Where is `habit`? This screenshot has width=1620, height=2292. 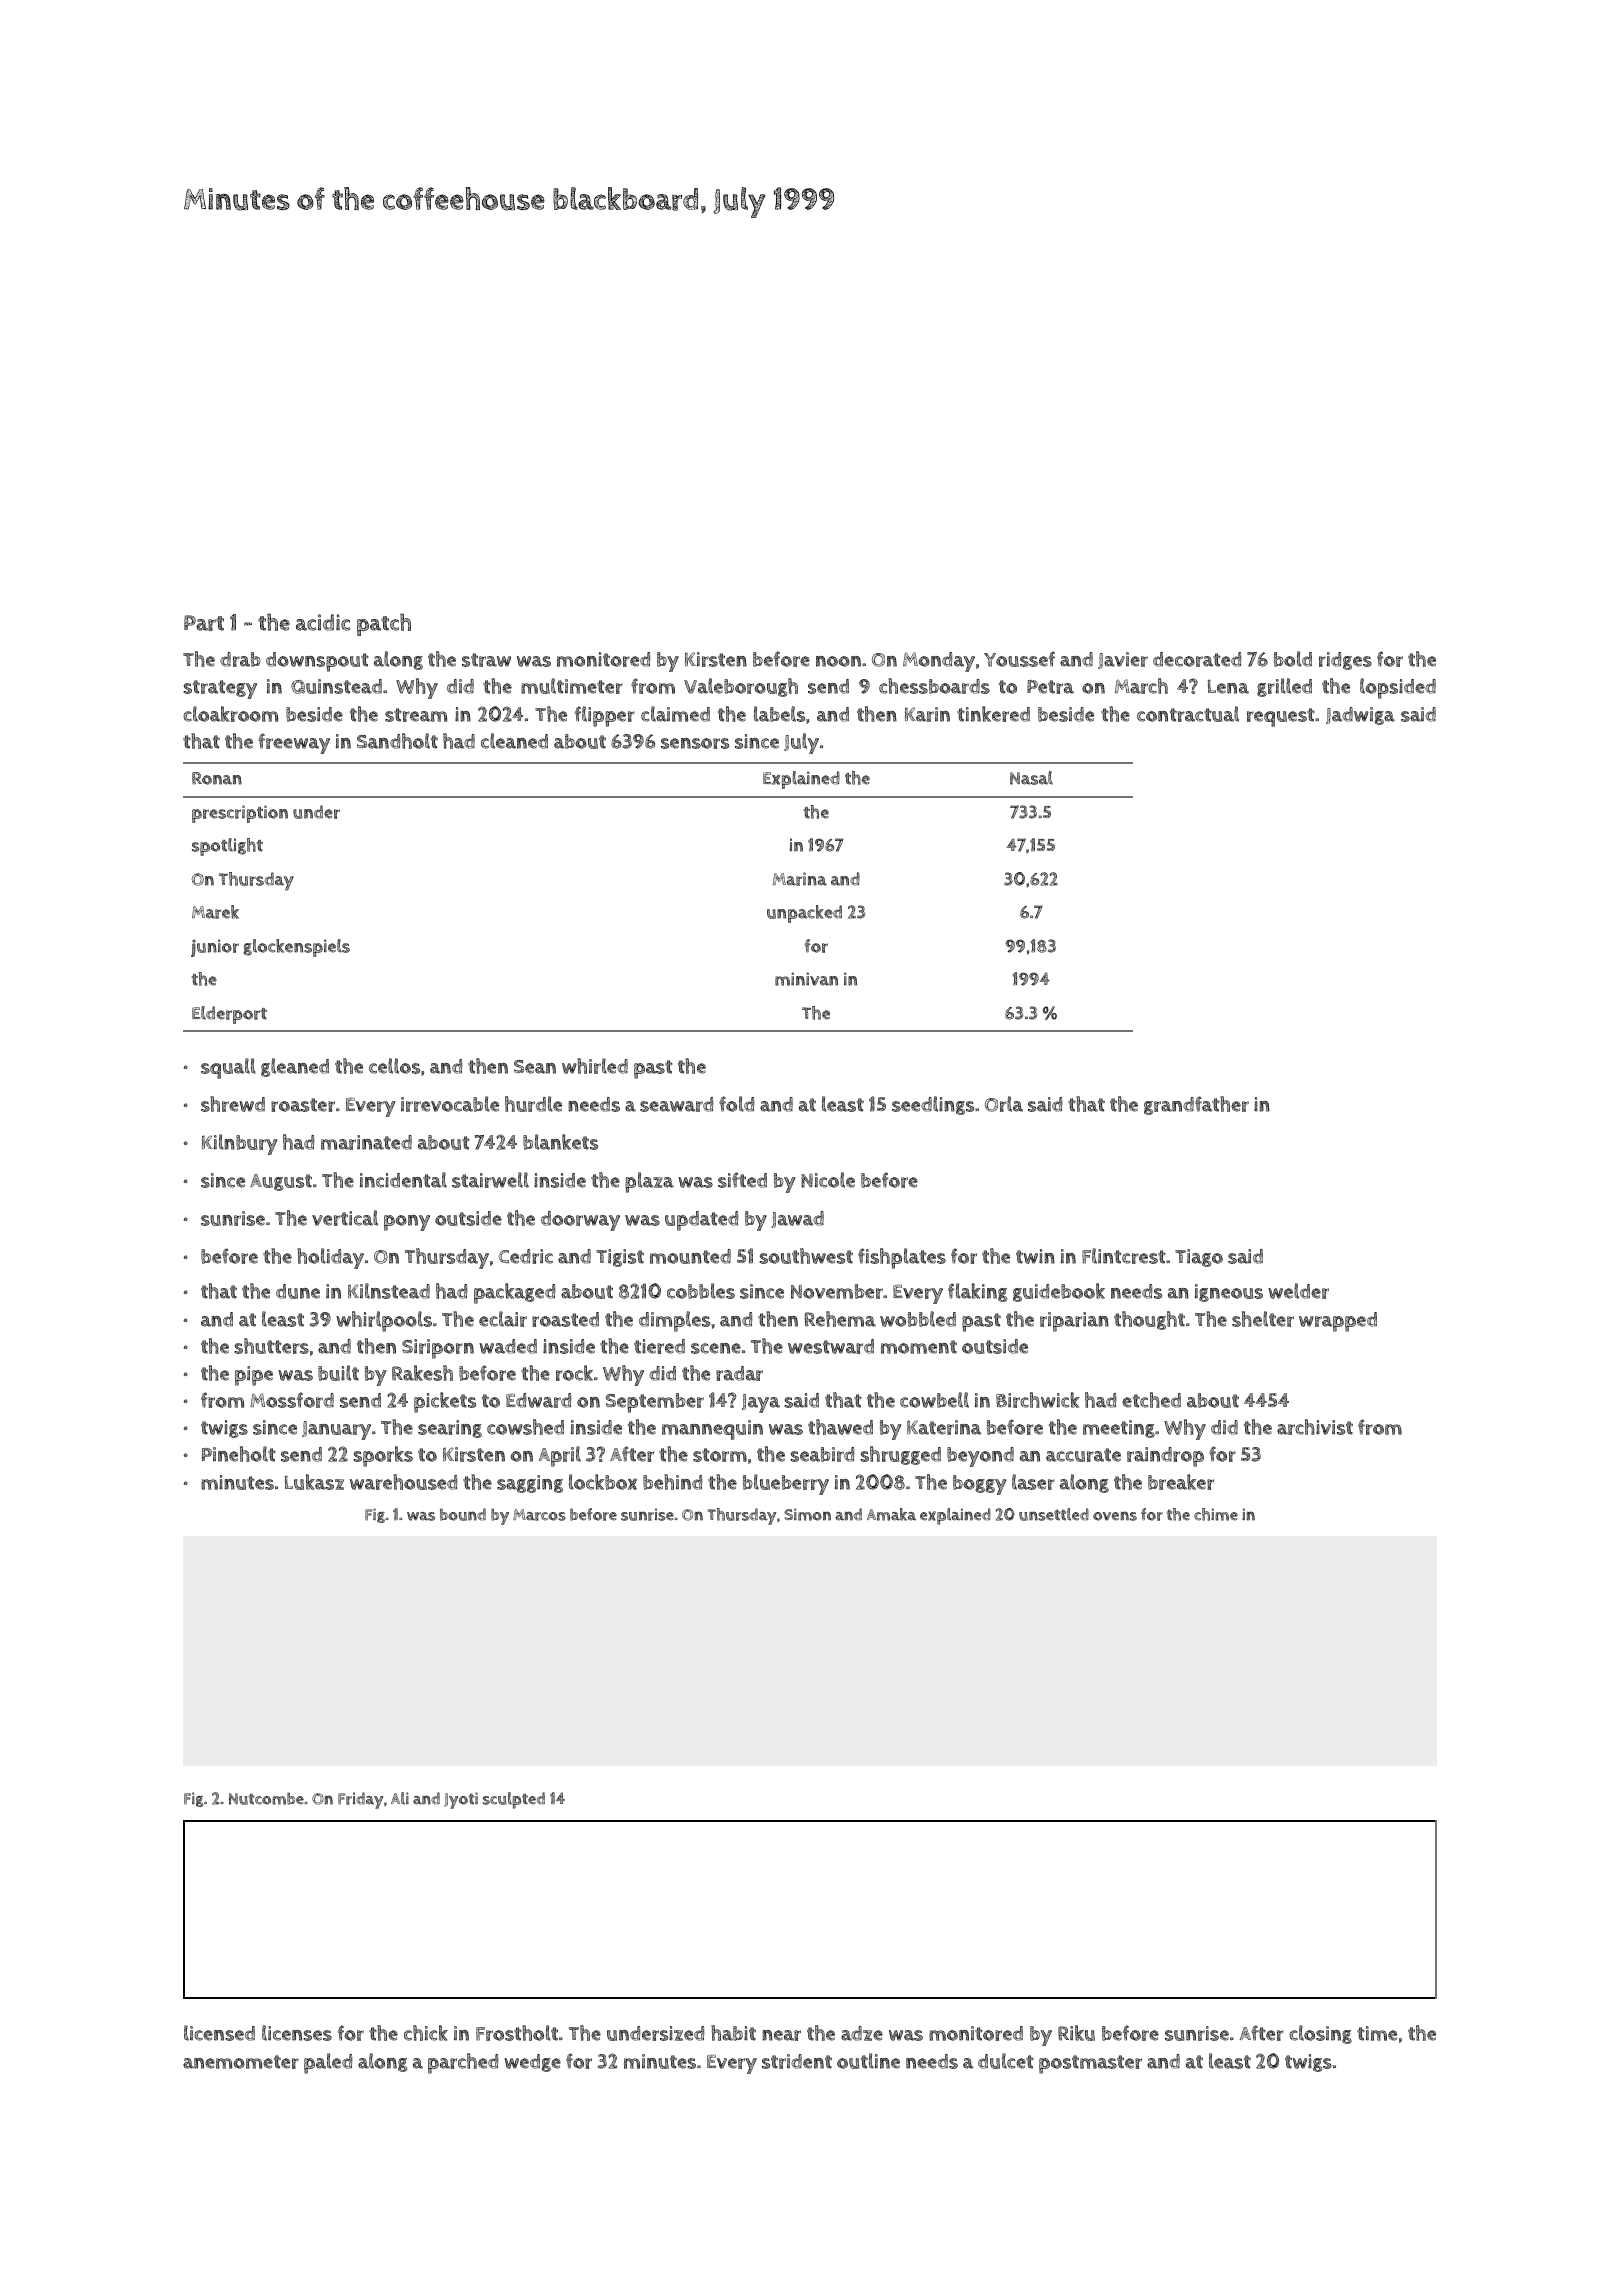
habit is located at coordinates (733, 2033).
